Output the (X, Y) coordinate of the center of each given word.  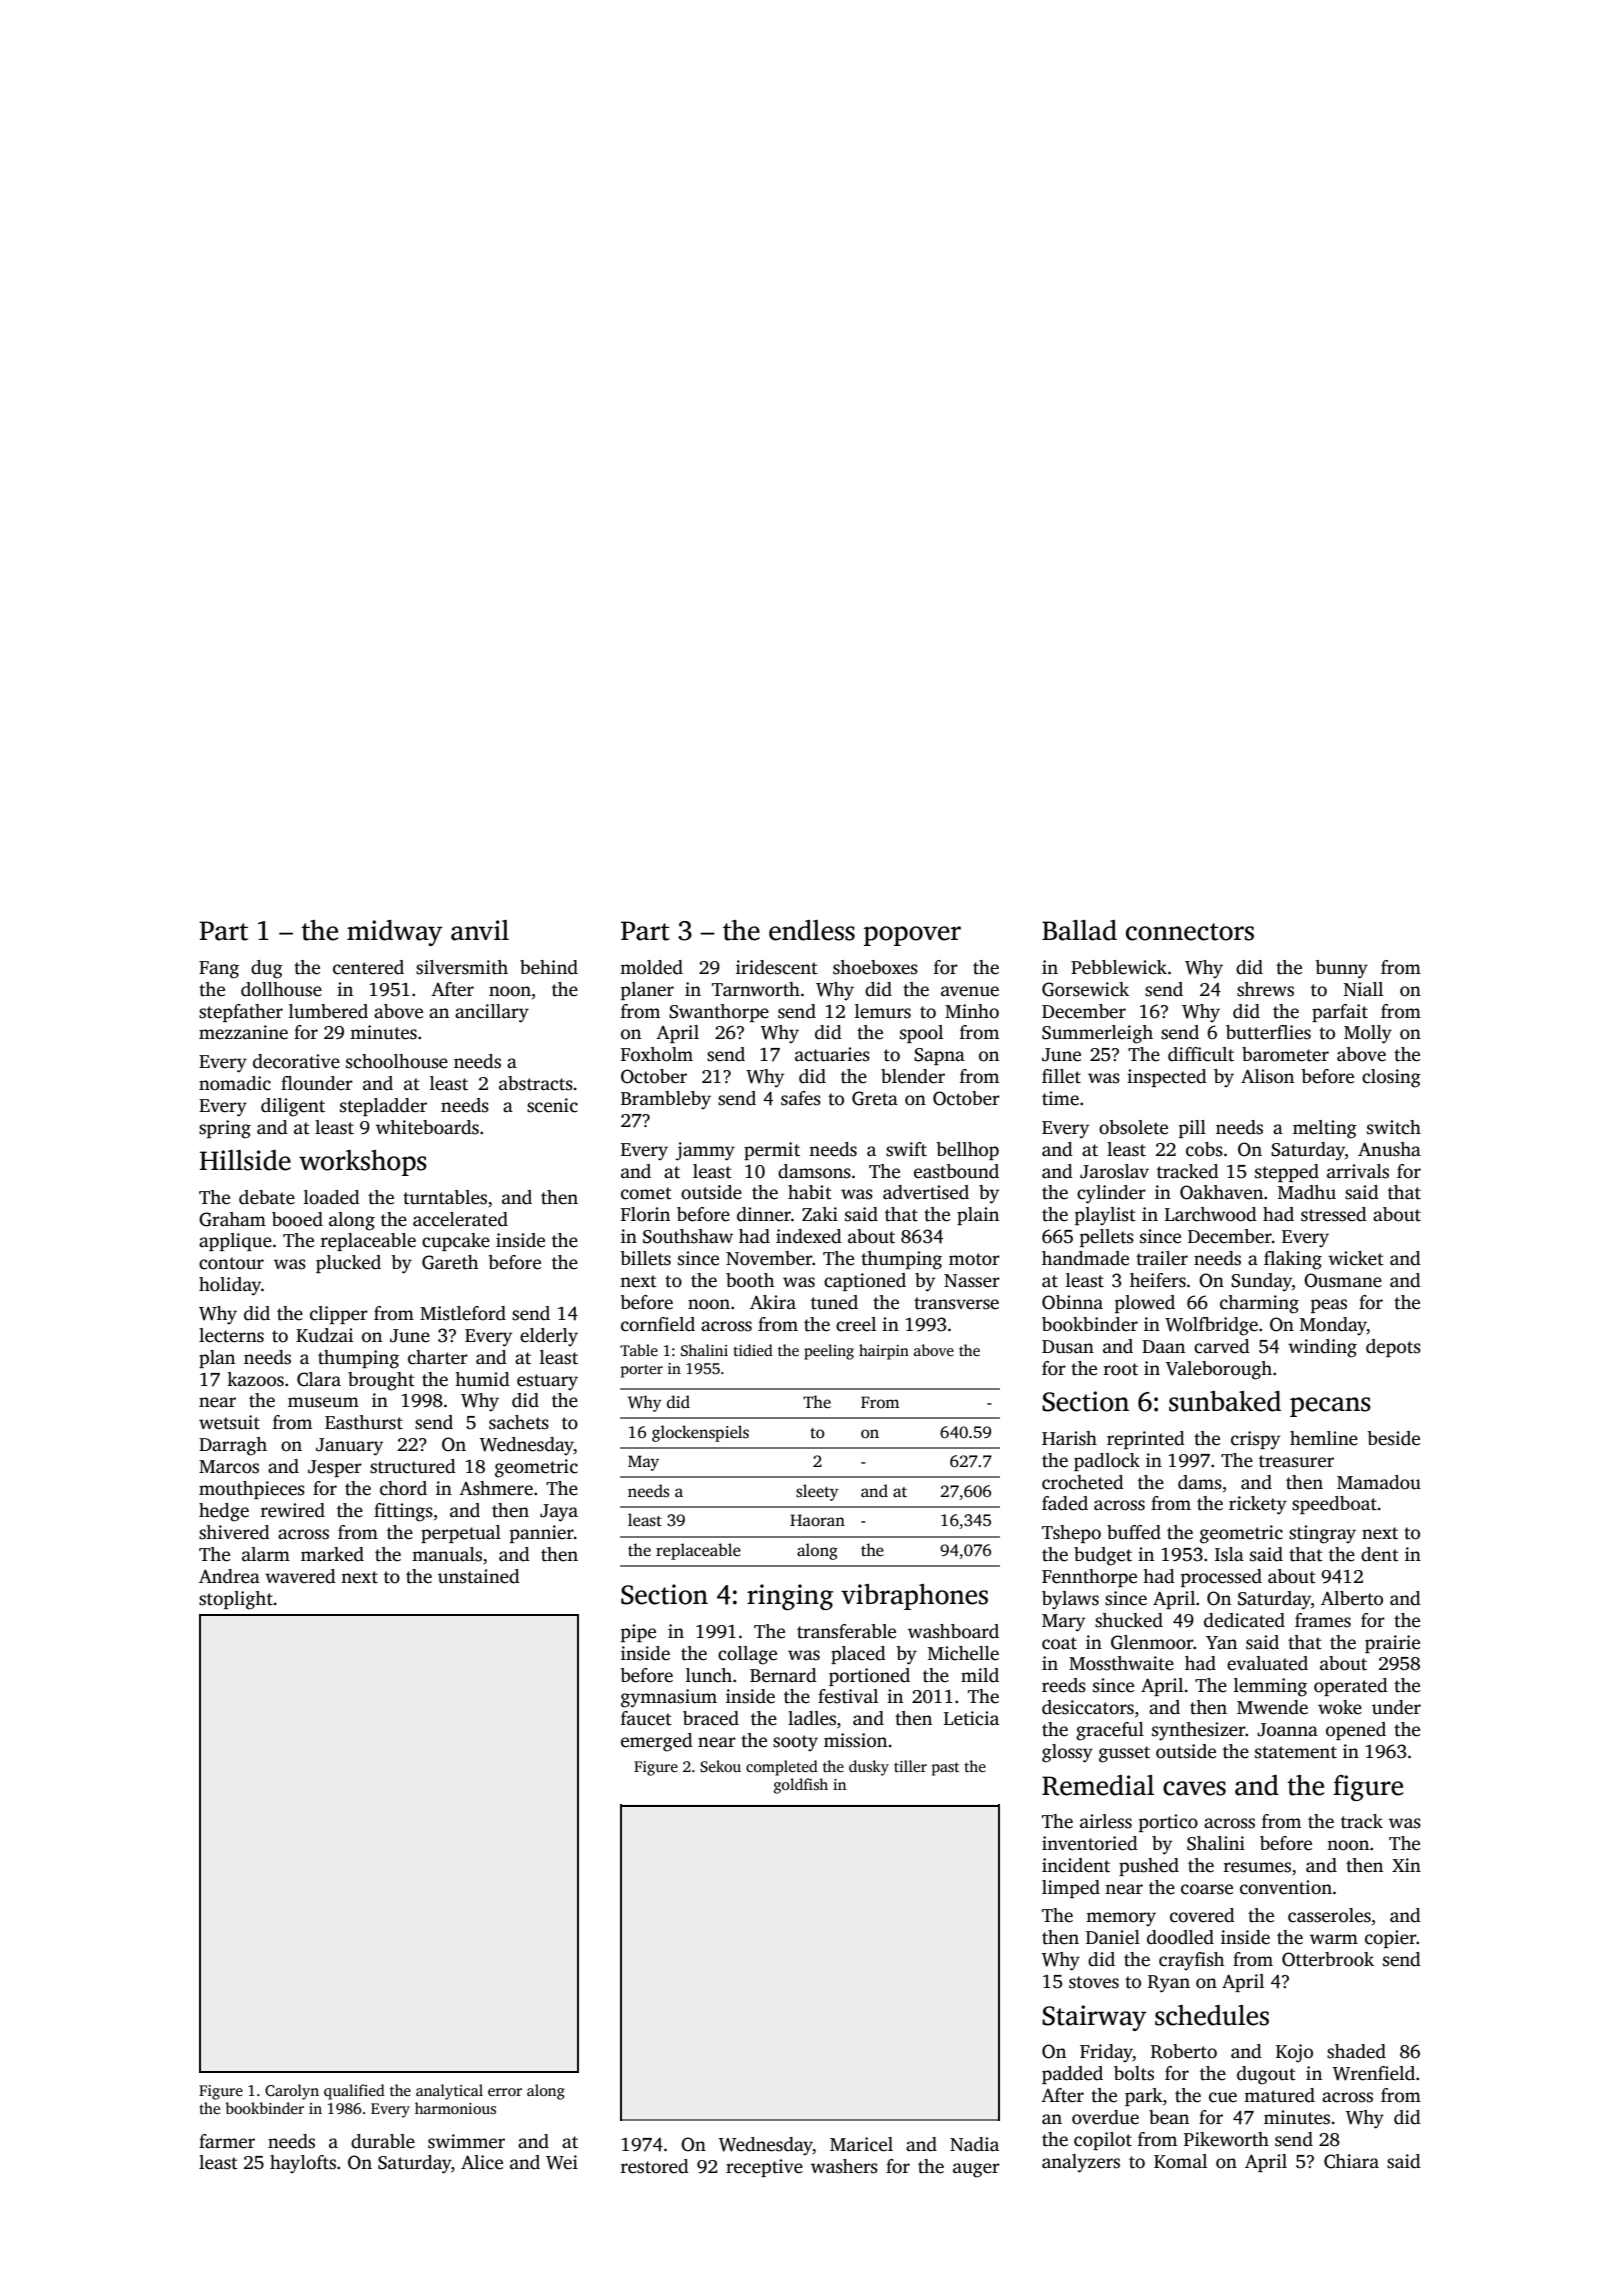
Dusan (1068, 1347)
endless (812, 930)
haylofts (303, 2164)
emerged (657, 1742)
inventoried (1090, 1843)
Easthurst (364, 1422)
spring (225, 1129)
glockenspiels (700, 1433)
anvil (480, 930)
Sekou (720, 1766)
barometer (1285, 1054)
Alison (1267, 1076)
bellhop (968, 1151)
